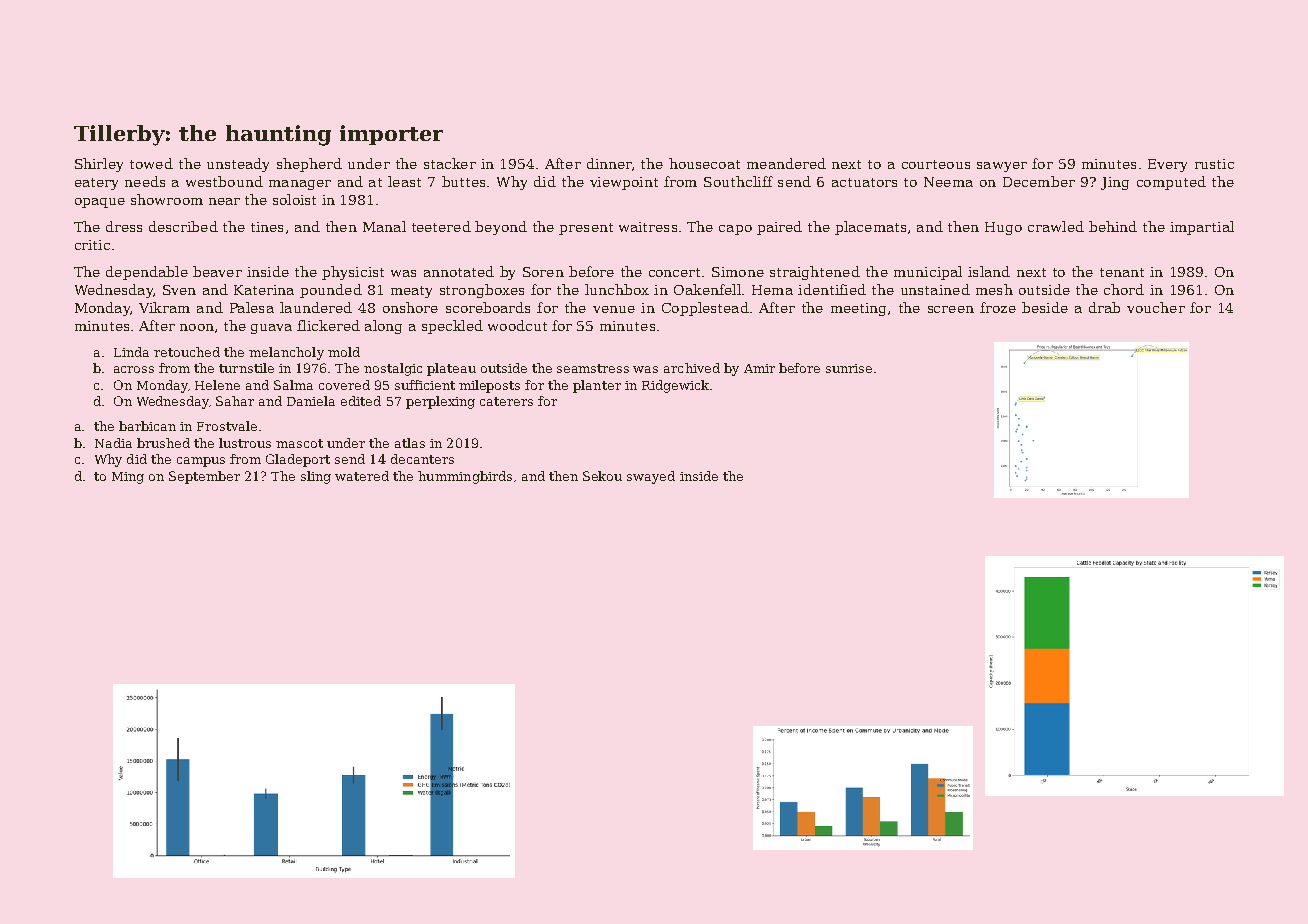  What do you see at coordinates (309, 165) in the page?
I see `shepherd` at bounding box center [309, 165].
